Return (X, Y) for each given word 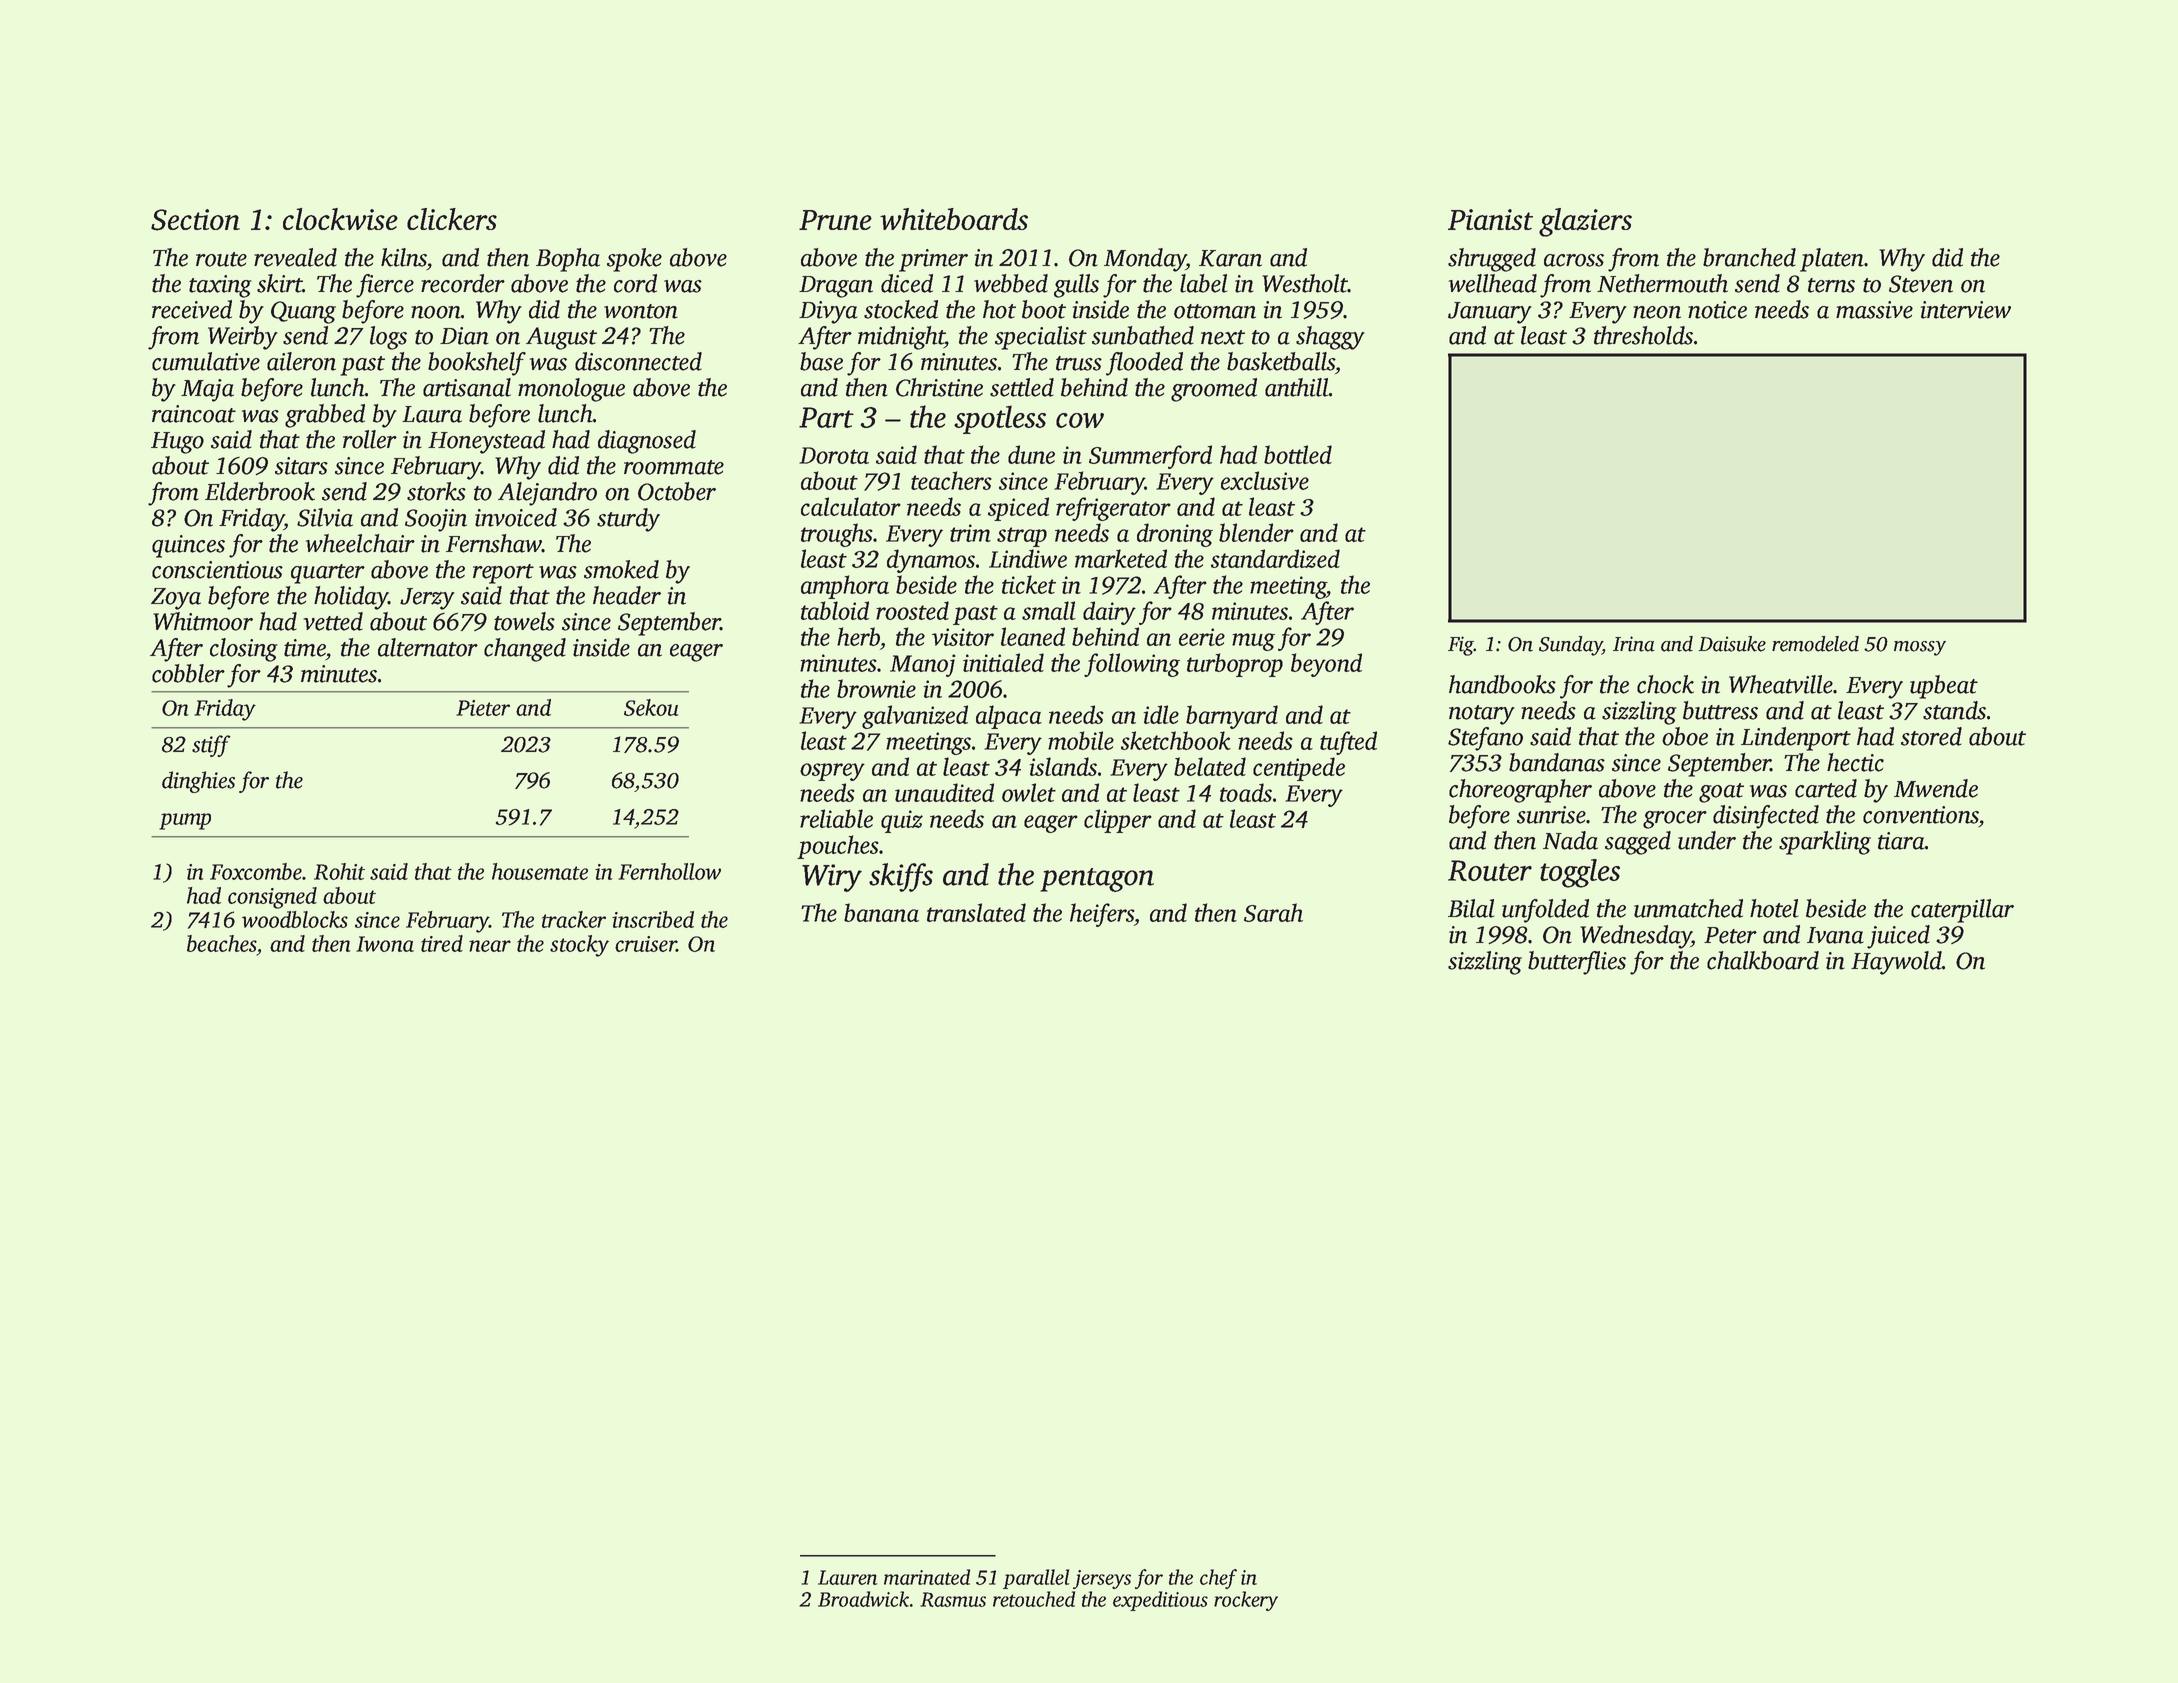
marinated (927, 1577)
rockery (1246, 1601)
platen (1832, 260)
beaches (221, 943)
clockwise (340, 219)
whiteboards (954, 219)
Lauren (847, 1577)
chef (1218, 1579)
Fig (1461, 646)
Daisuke (1732, 644)
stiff (211, 746)
